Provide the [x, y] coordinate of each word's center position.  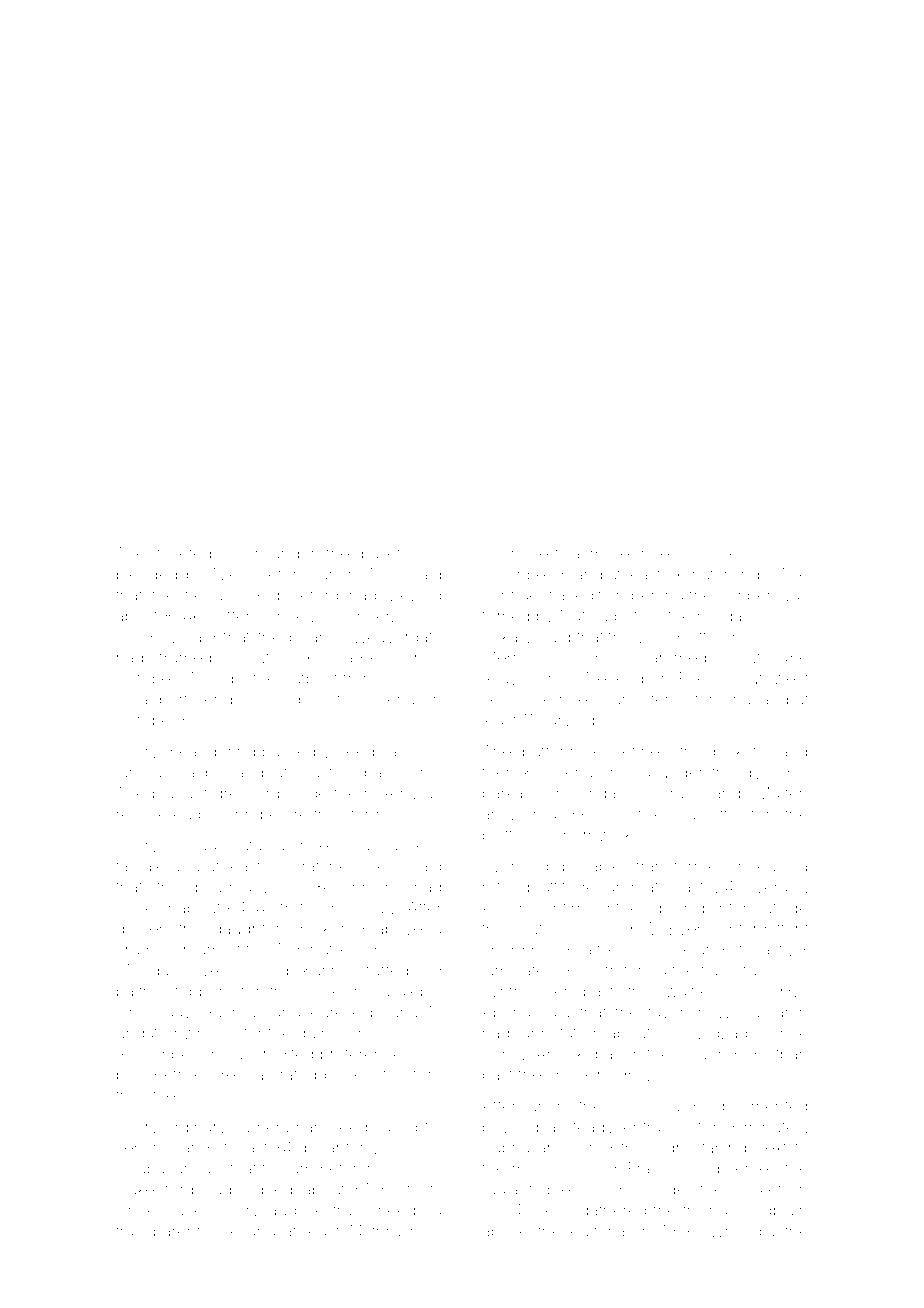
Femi [386, 866]
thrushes [404, 1231]
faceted [183, 553]
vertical [557, 553]
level [724, 553]
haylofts [707, 815]
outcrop [548, 930]
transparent [158, 1233]
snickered [328, 928]
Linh [238, 814]
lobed [666, 908]
